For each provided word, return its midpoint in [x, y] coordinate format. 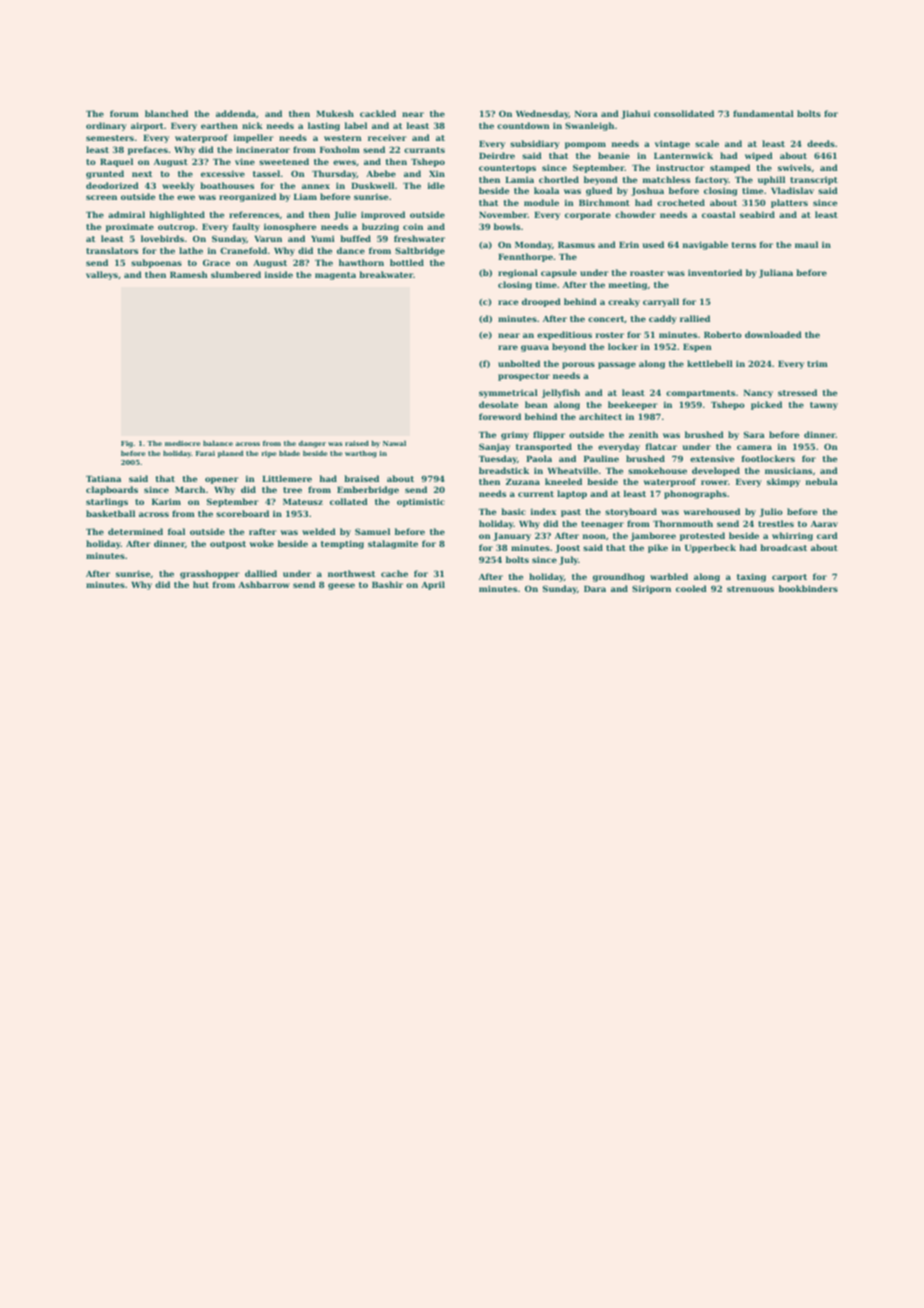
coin [413, 226]
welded [319, 531]
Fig [127, 444]
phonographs [695, 494]
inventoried [715, 272]
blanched [166, 113]
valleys [102, 275]
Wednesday [542, 114]
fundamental [763, 113]
